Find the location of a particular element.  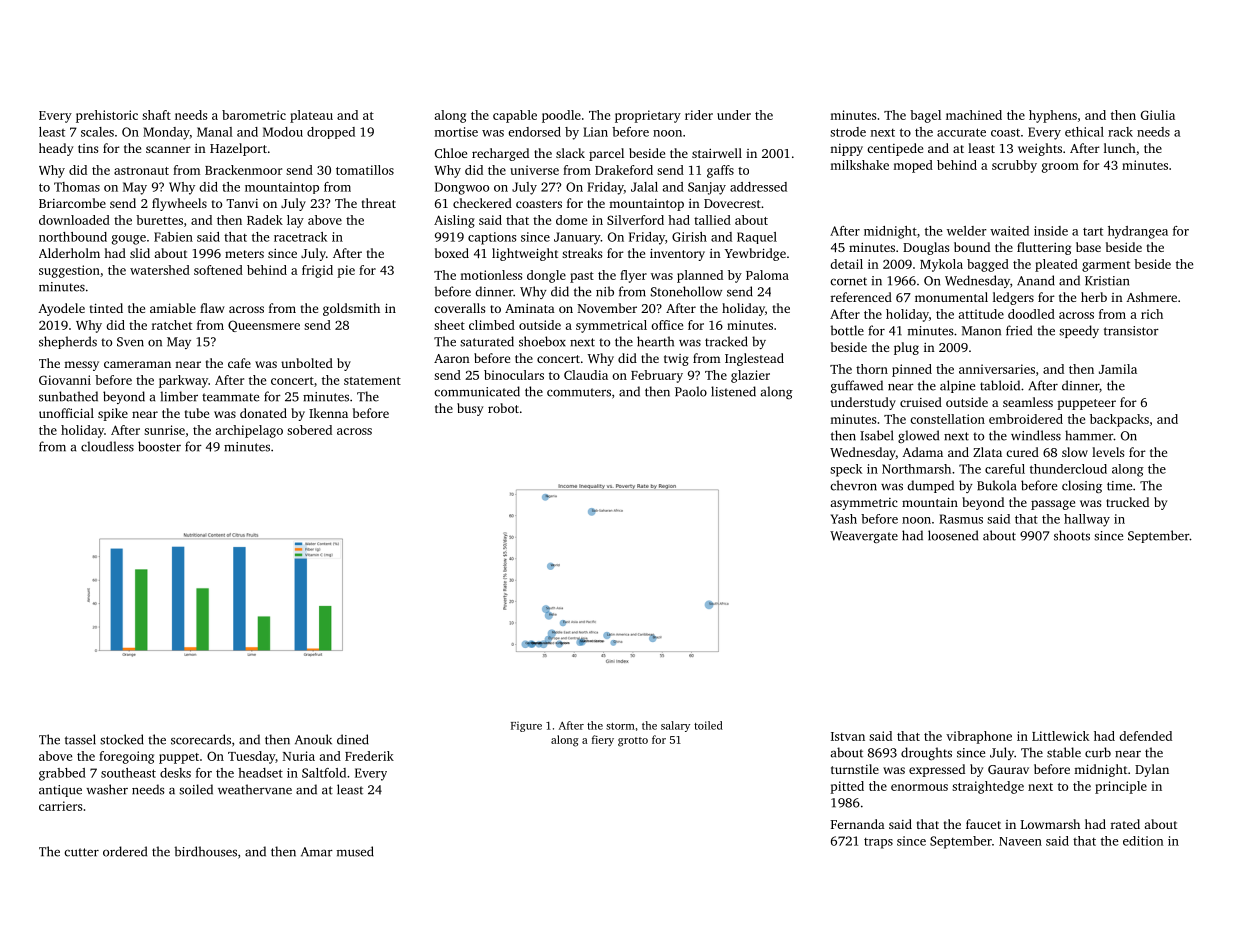

Littlewick is located at coordinates (1060, 736).
